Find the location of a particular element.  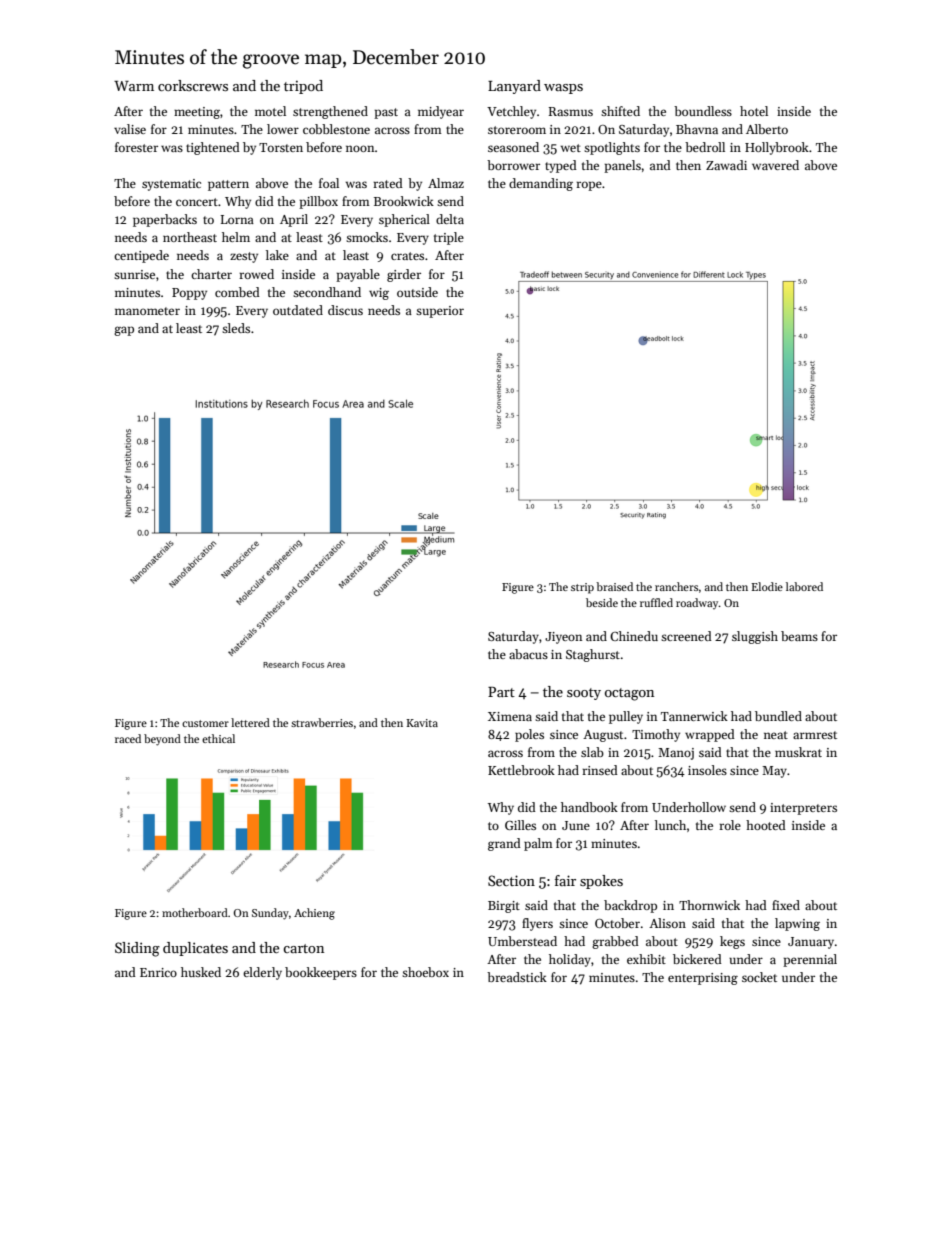

wavered is located at coordinates (775, 165).
